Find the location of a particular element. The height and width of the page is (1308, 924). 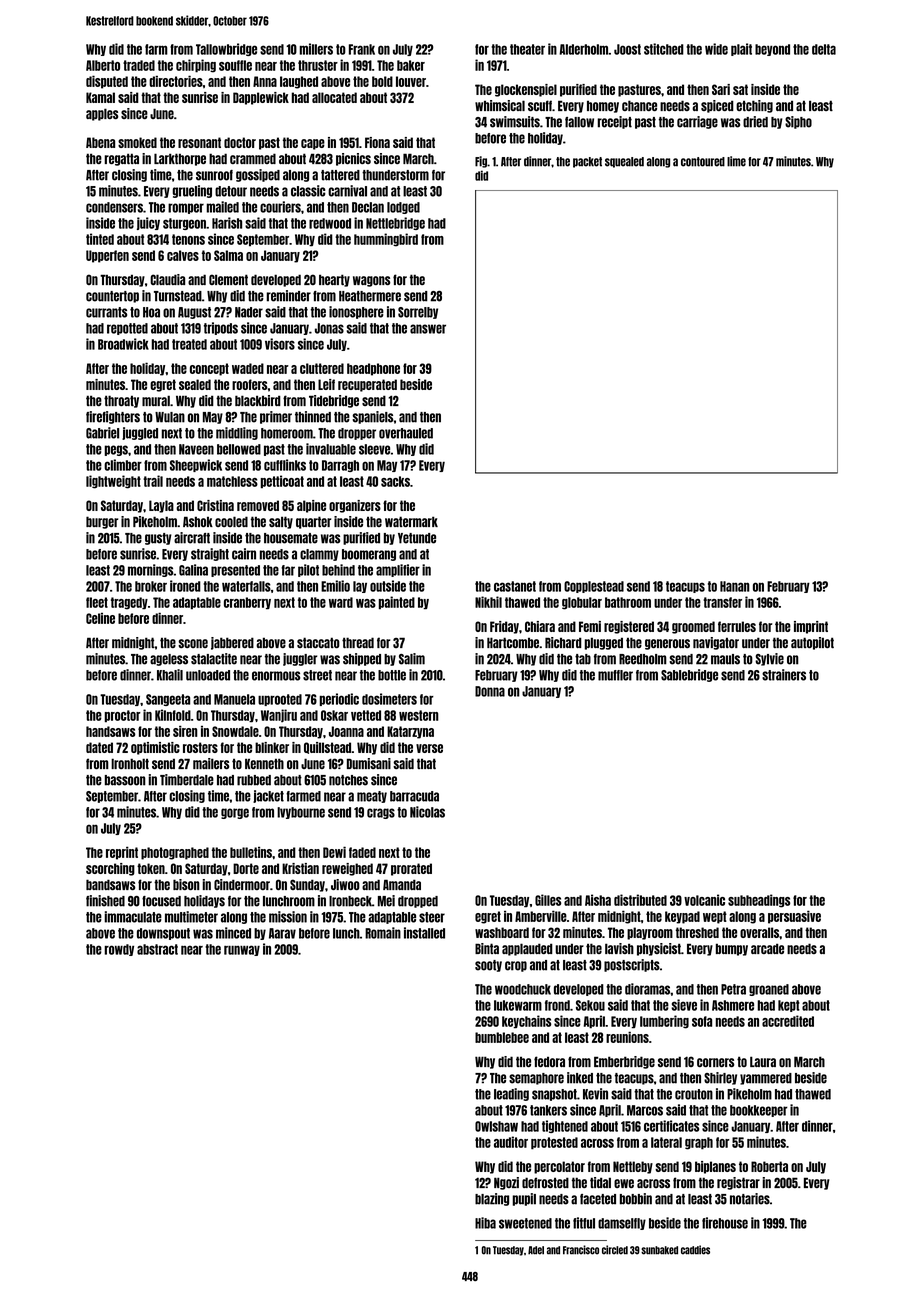

dated is located at coordinates (99, 747).
